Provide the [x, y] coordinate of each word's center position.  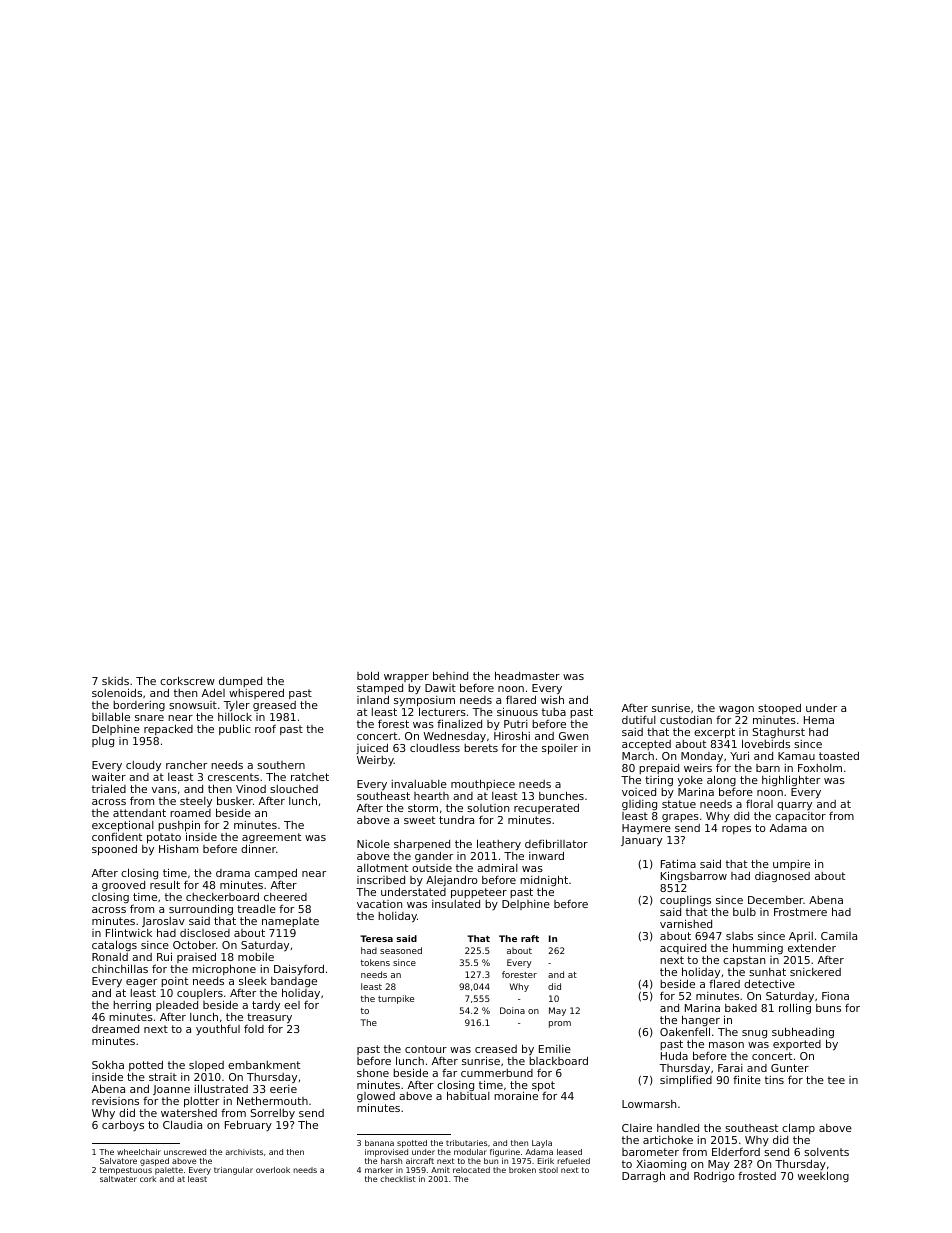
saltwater [118, 1179]
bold [368, 675]
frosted [757, 1175]
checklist [398, 1179]
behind [450, 675]
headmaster [527, 675]
